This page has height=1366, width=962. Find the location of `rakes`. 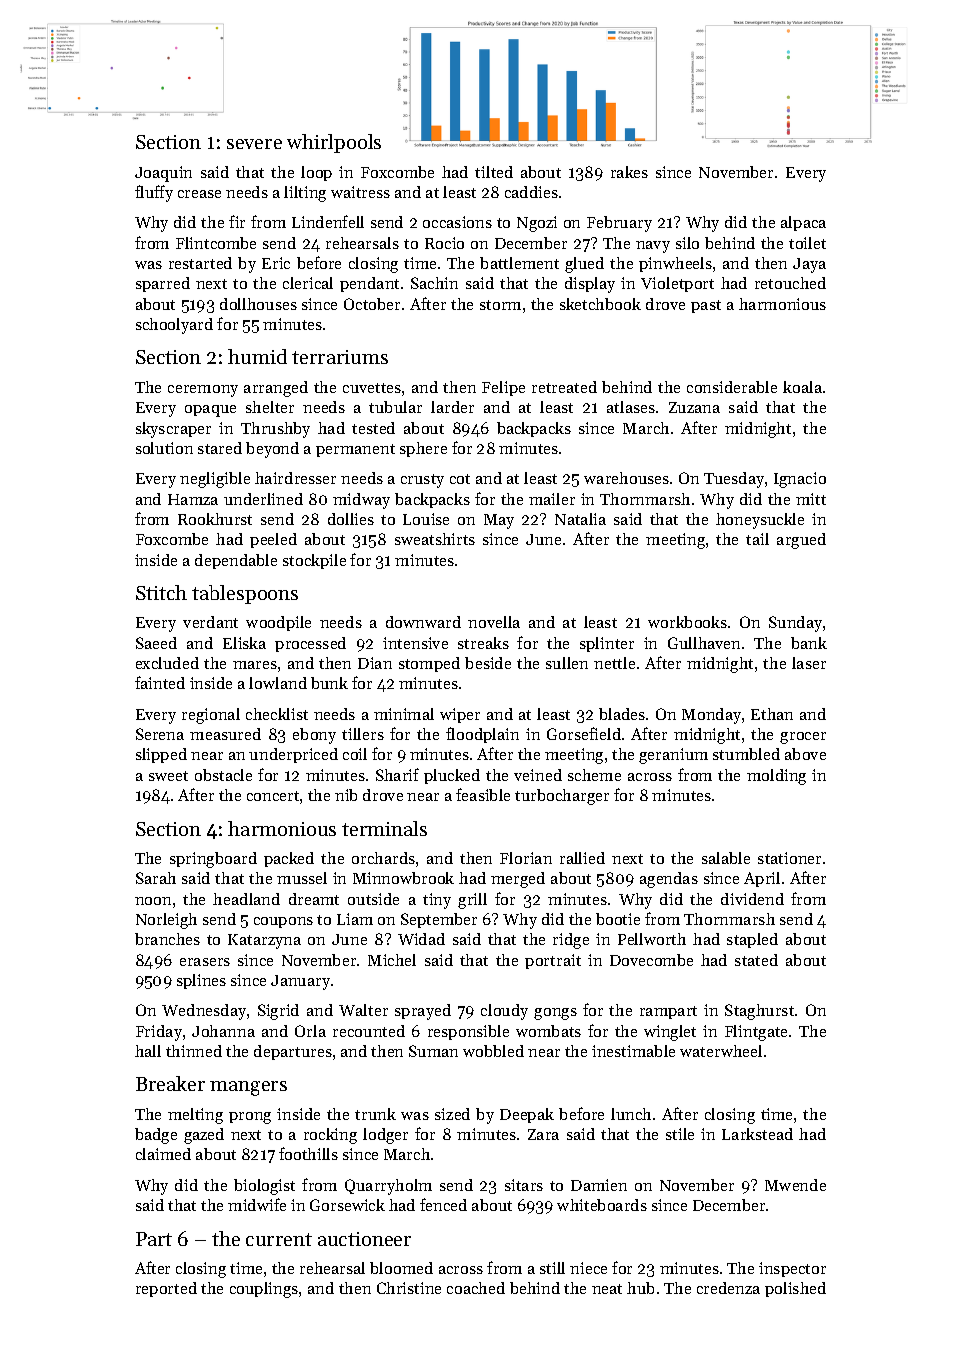

rakes is located at coordinates (629, 172).
